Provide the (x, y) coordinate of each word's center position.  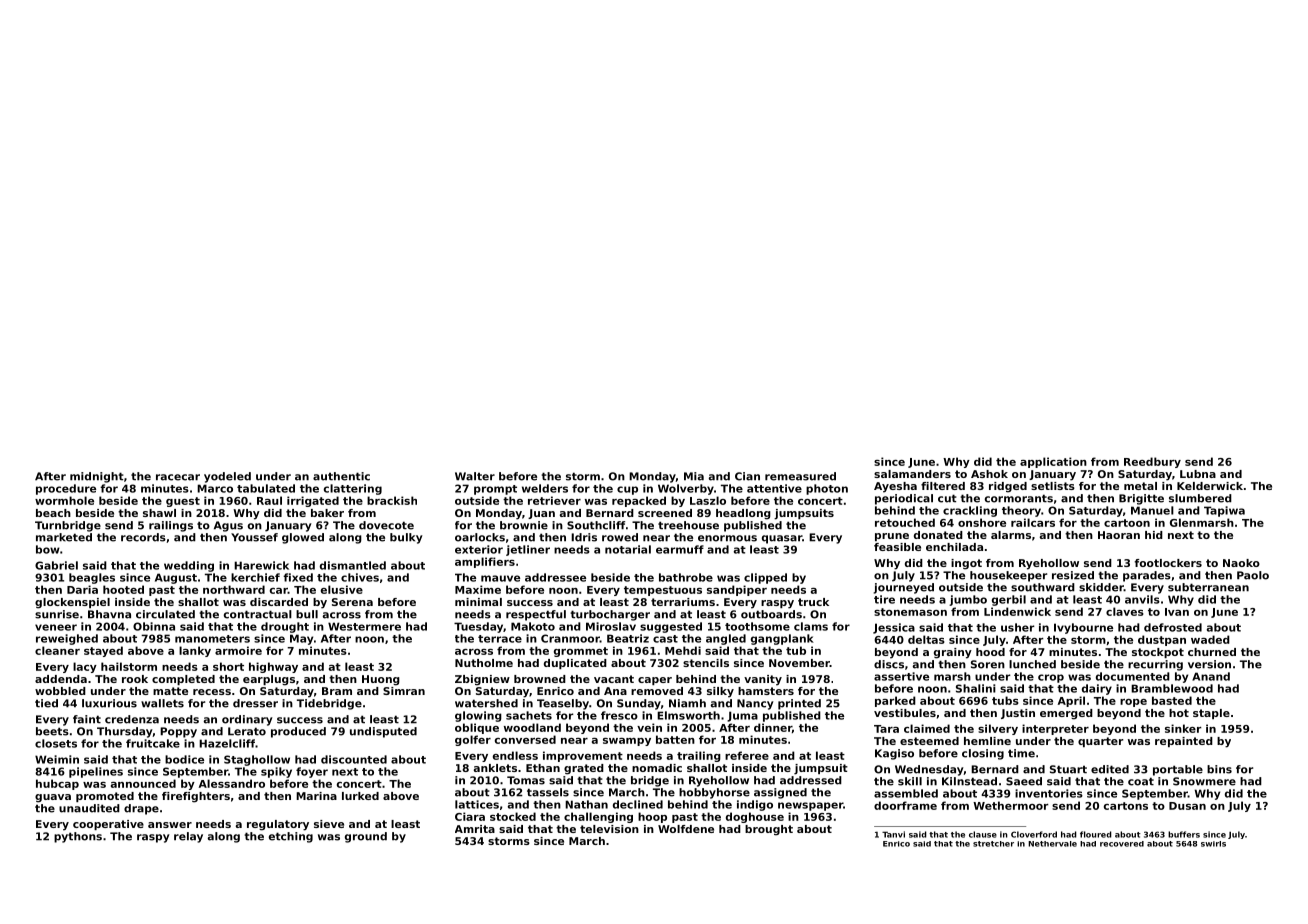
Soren (988, 664)
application (1053, 462)
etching (291, 837)
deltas (926, 639)
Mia (694, 476)
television (609, 829)
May (301, 639)
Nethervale (1052, 844)
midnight (97, 477)
